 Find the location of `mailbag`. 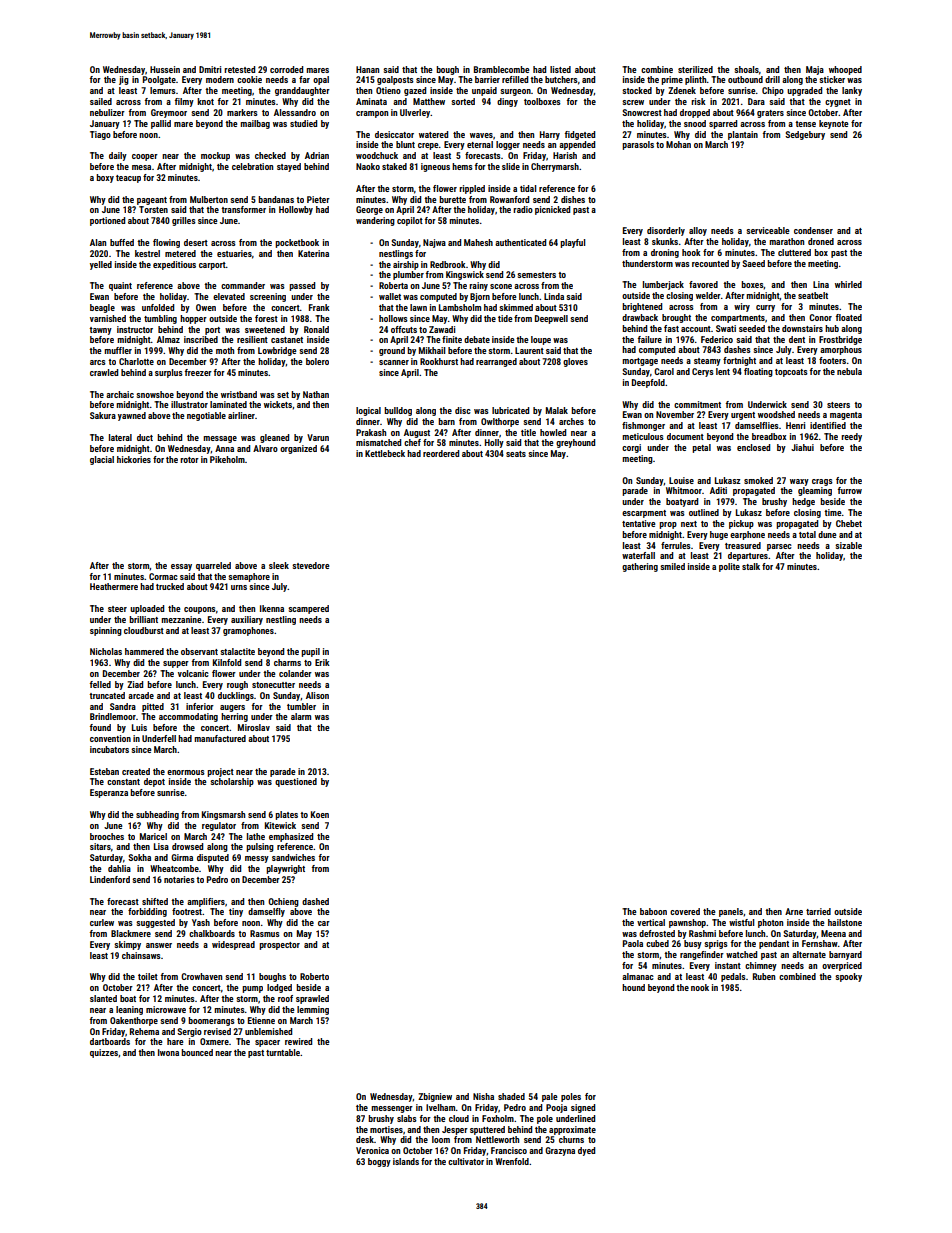

mailbag is located at coordinates (255, 124).
